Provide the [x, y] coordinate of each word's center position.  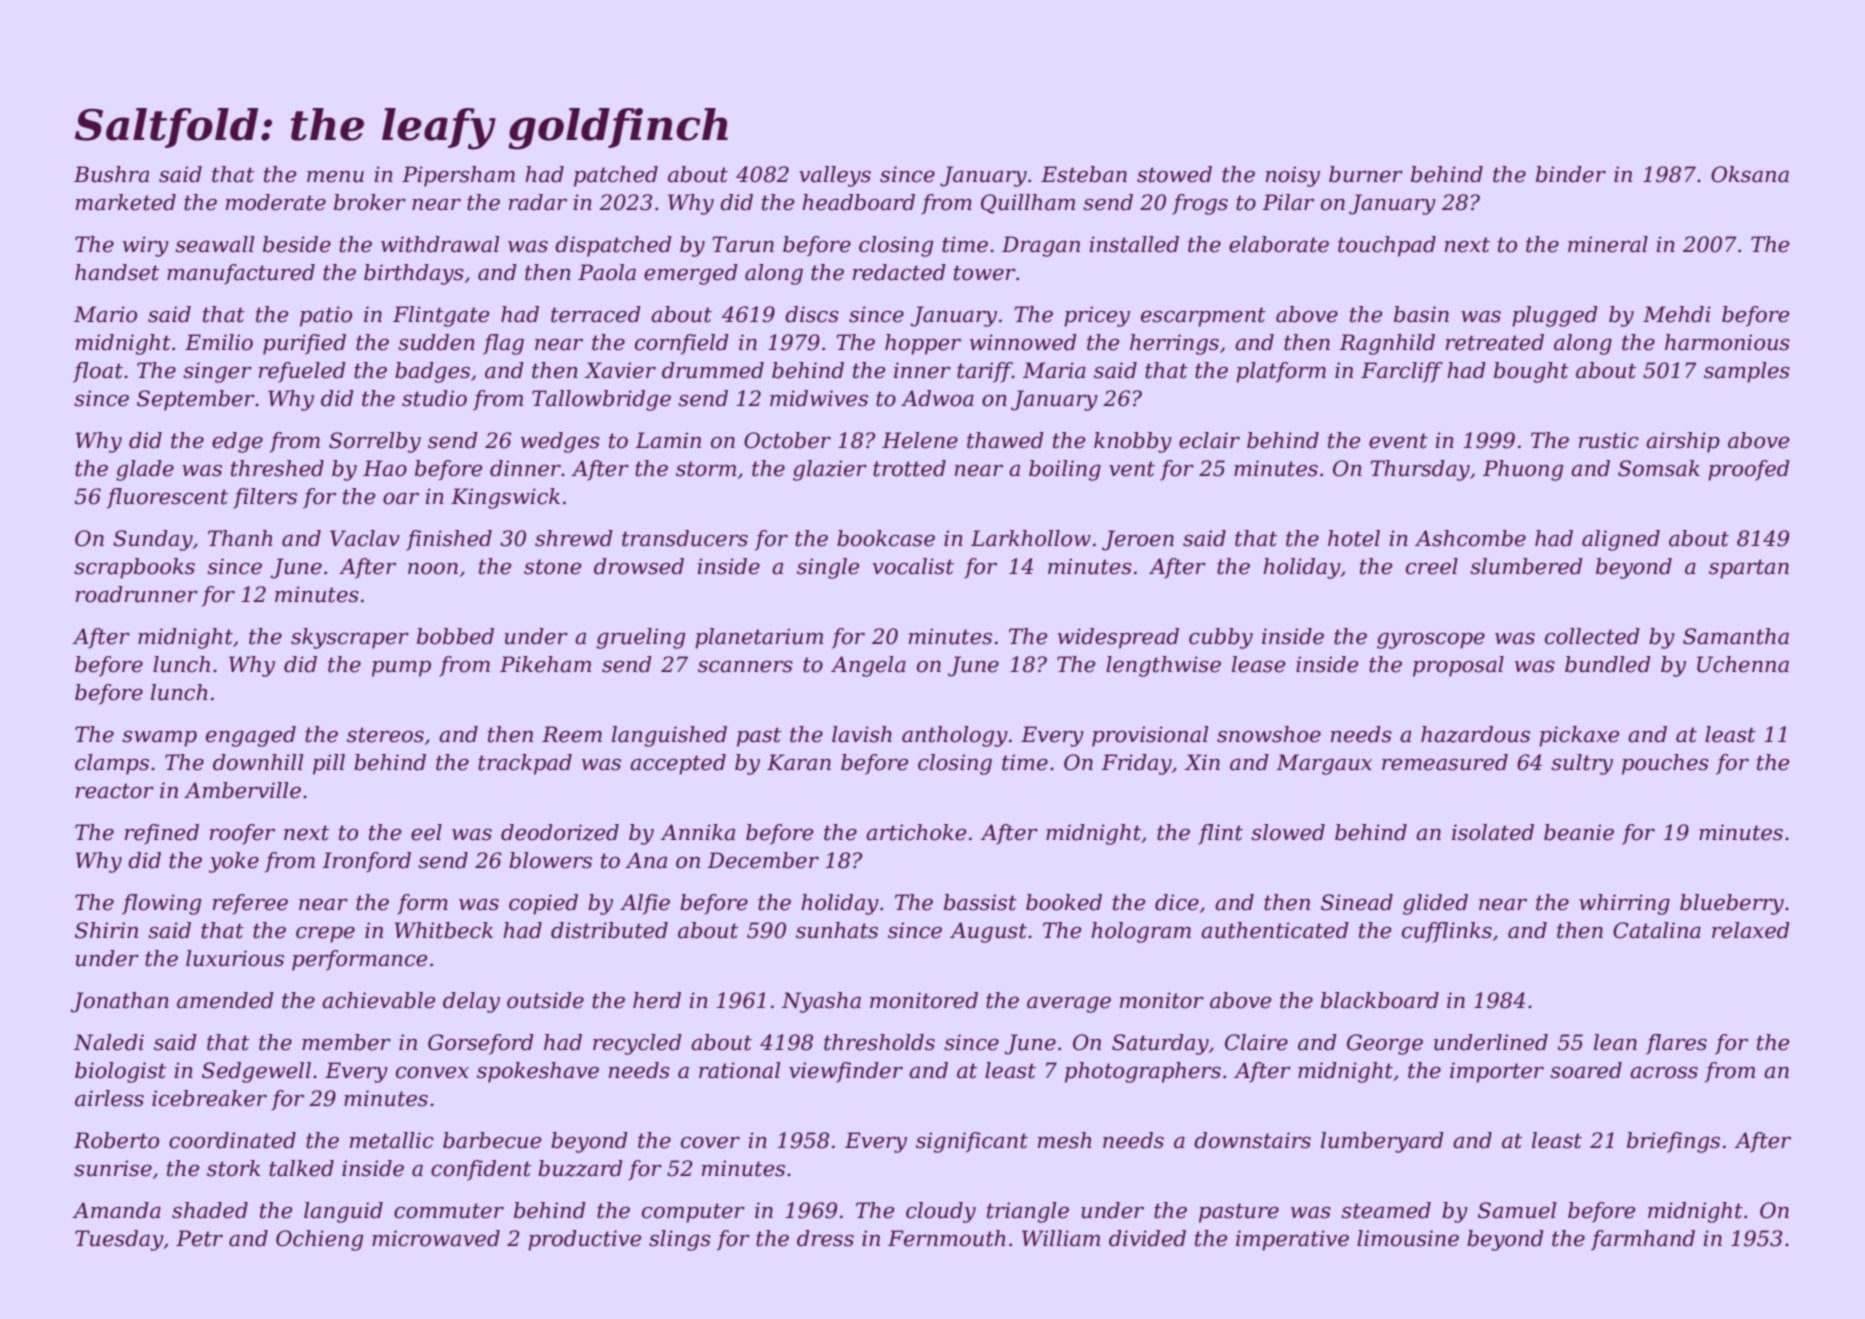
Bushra [111, 174]
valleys [835, 176]
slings [680, 1240]
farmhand [1643, 1240]
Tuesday [119, 1240]
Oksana [1750, 174]
